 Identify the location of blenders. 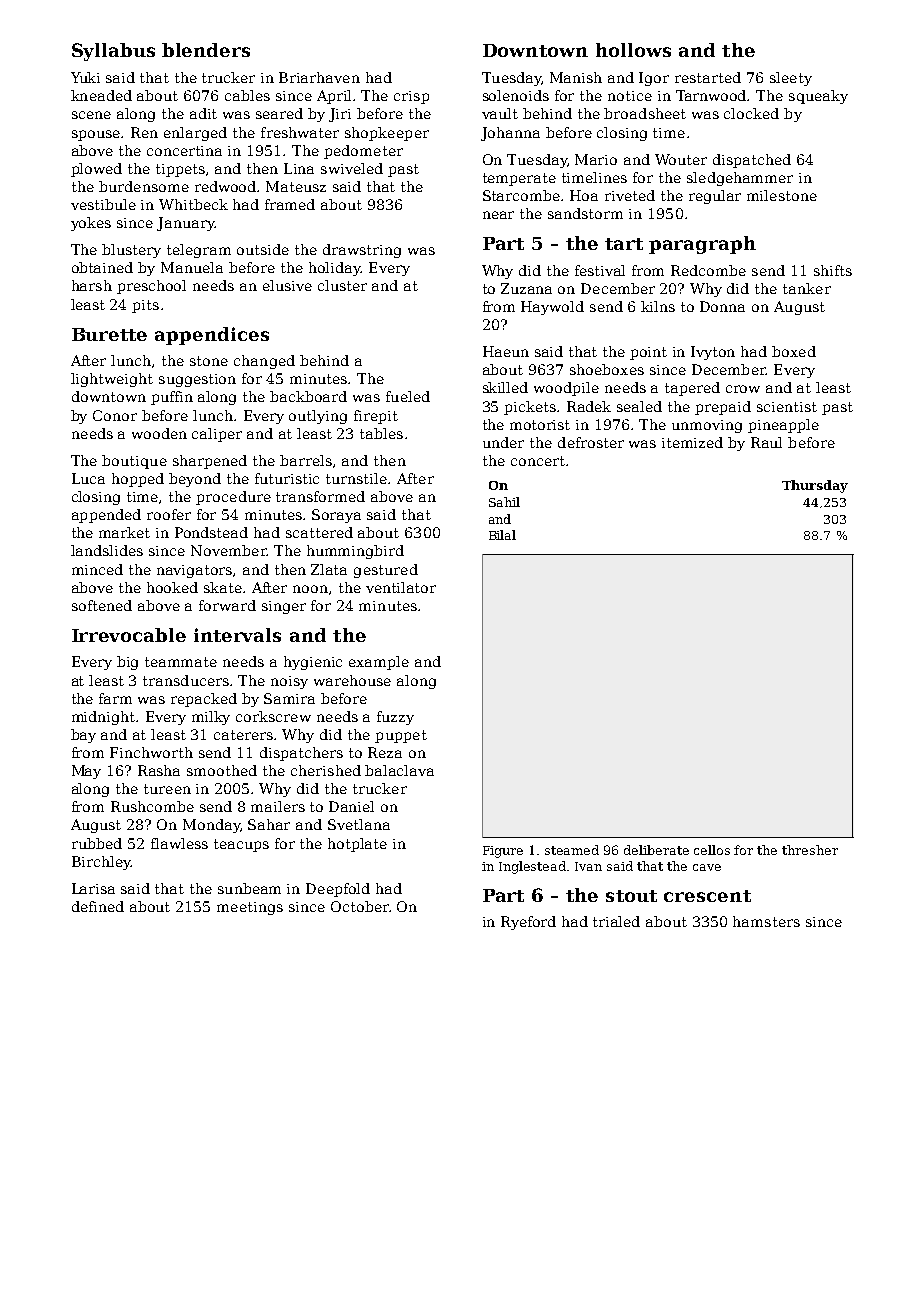
(206, 50).
